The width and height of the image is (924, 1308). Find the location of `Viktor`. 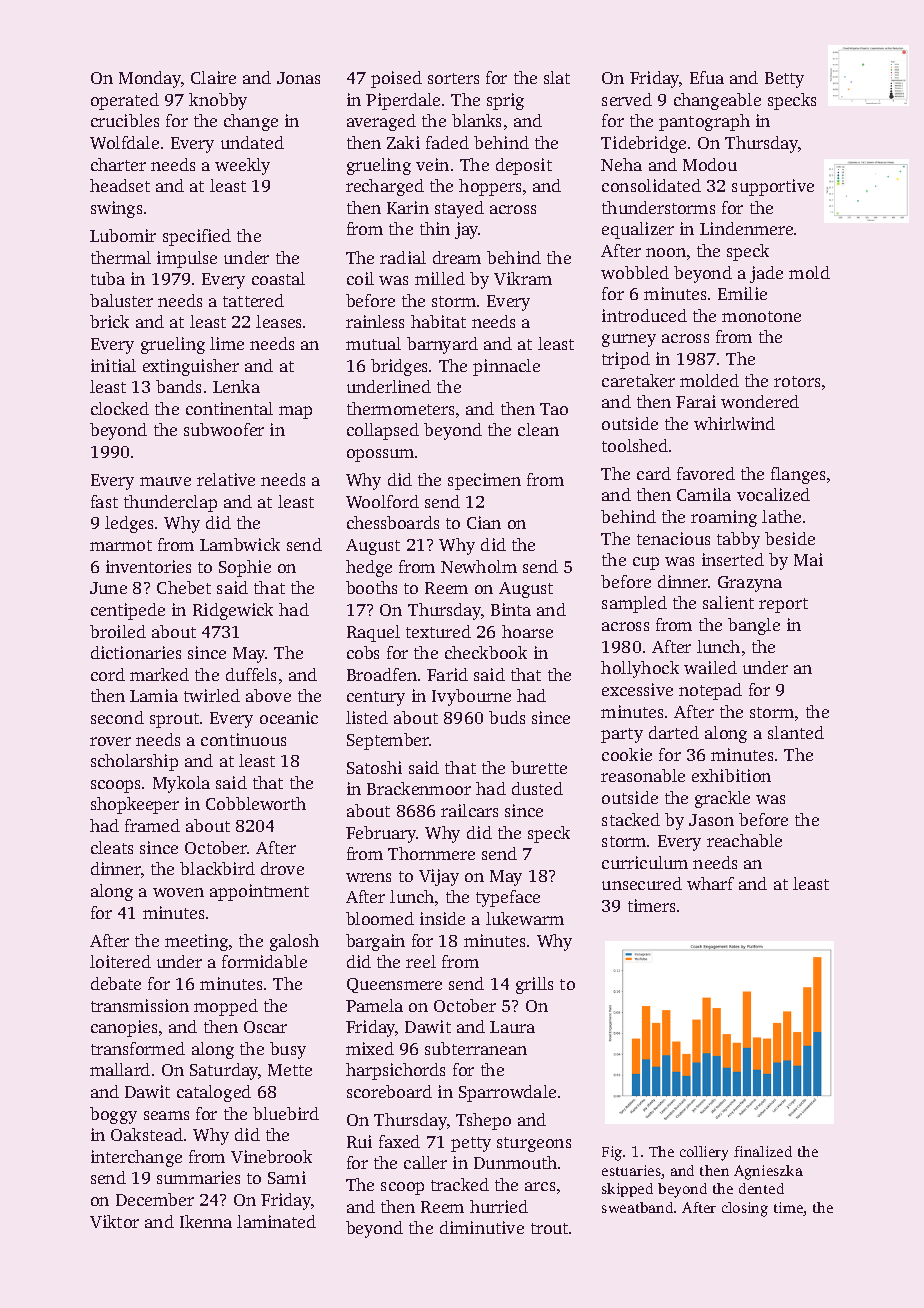

Viktor is located at coordinates (114, 1221).
